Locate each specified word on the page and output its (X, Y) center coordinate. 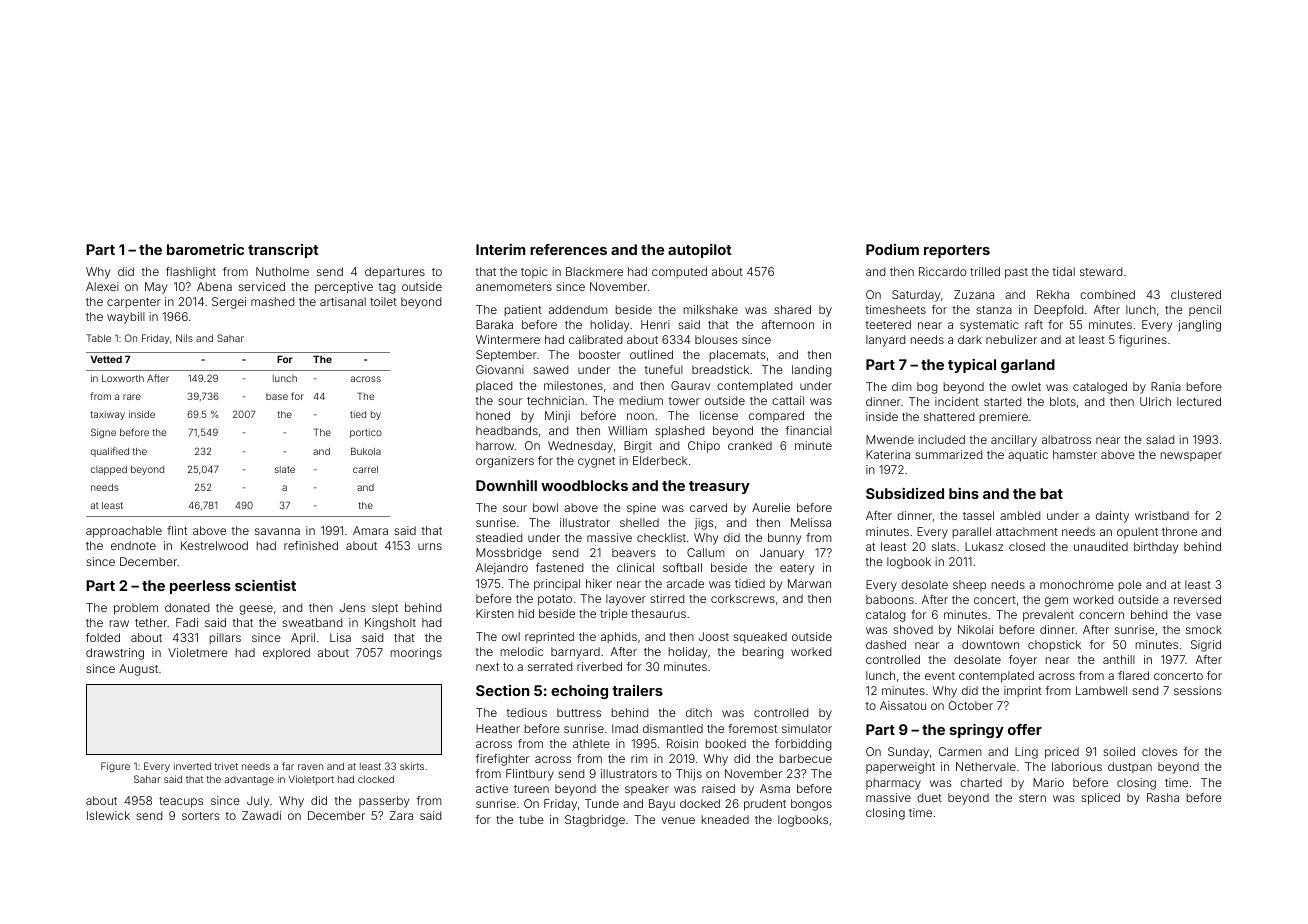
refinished (311, 545)
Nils (184, 338)
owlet (1026, 386)
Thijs (689, 775)
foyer (1023, 661)
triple (614, 615)
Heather (498, 728)
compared (776, 416)
